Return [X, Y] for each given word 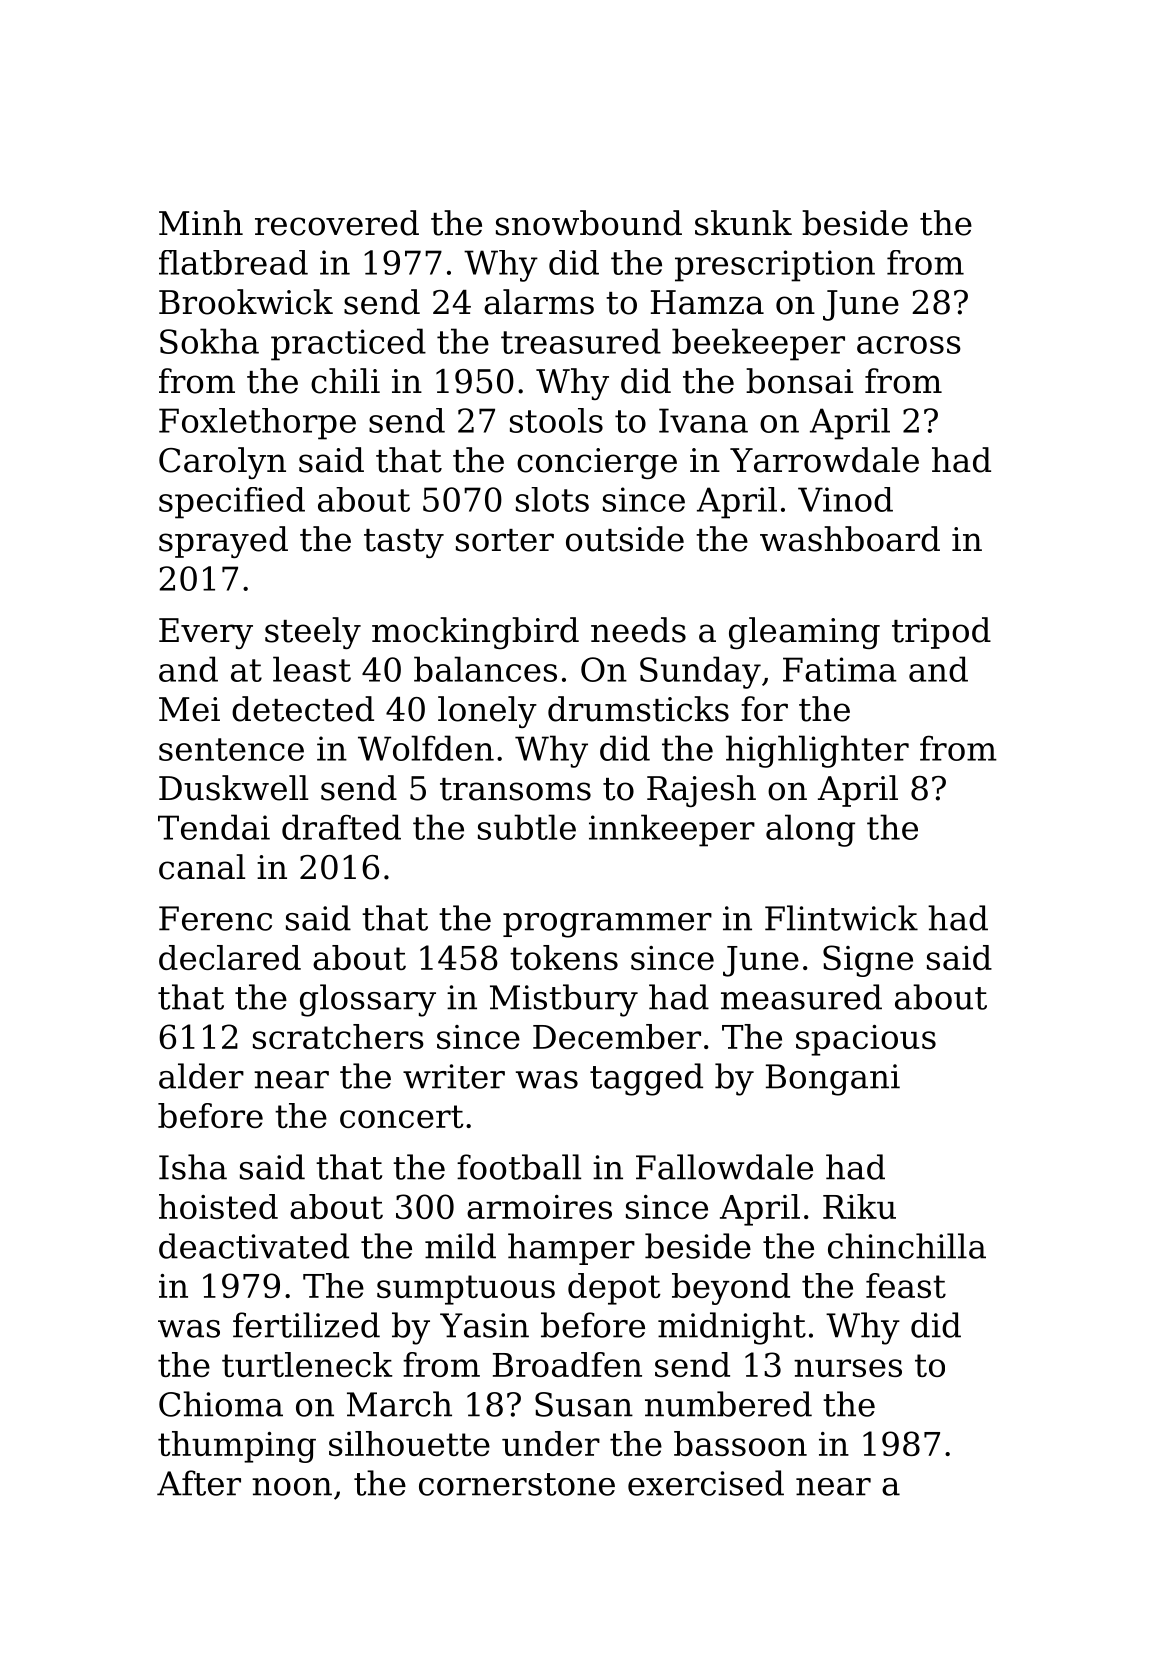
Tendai [214, 827]
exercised [706, 1483]
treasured [581, 341]
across [909, 345]
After [199, 1483]
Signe [868, 961]
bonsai [799, 381]
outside [625, 539]
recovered [337, 223]
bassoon [740, 1443]
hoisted [218, 1206]
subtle [527, 827]
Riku [859, 1206]
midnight [732, 1328]
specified [232, 503]
